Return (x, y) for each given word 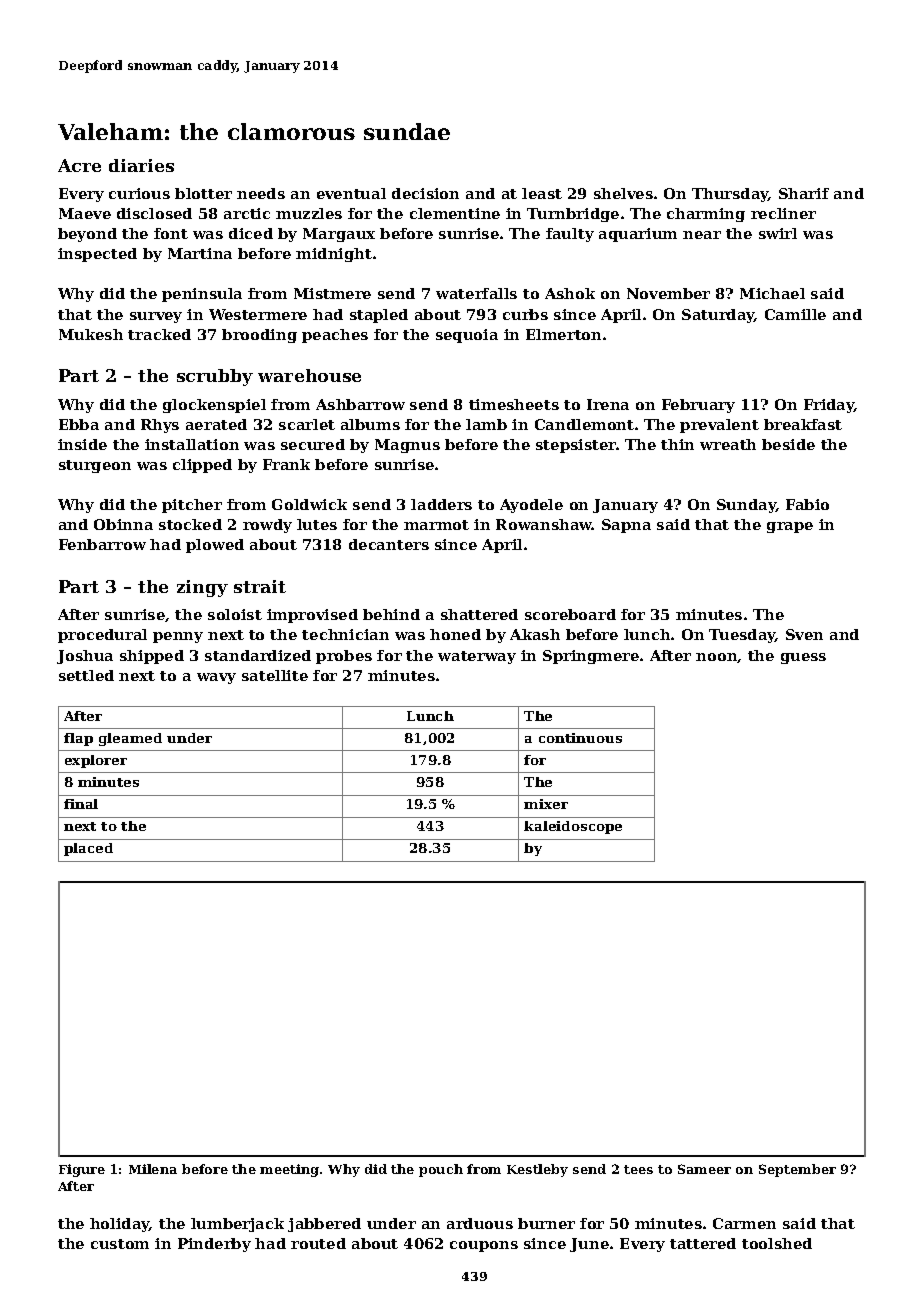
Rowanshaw (544, 524)
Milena (153, 1169)
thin (677, 444)
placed (88, 849)
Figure (82, 1170)
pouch (441, 1170)
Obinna (123, 524)
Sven (804, 634)
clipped (202, 466)
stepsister (576, 446)
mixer (546, 804)
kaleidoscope (573, 827)
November (668, 293)
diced (251, 233)
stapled (379, 316)
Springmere (591, 657)
